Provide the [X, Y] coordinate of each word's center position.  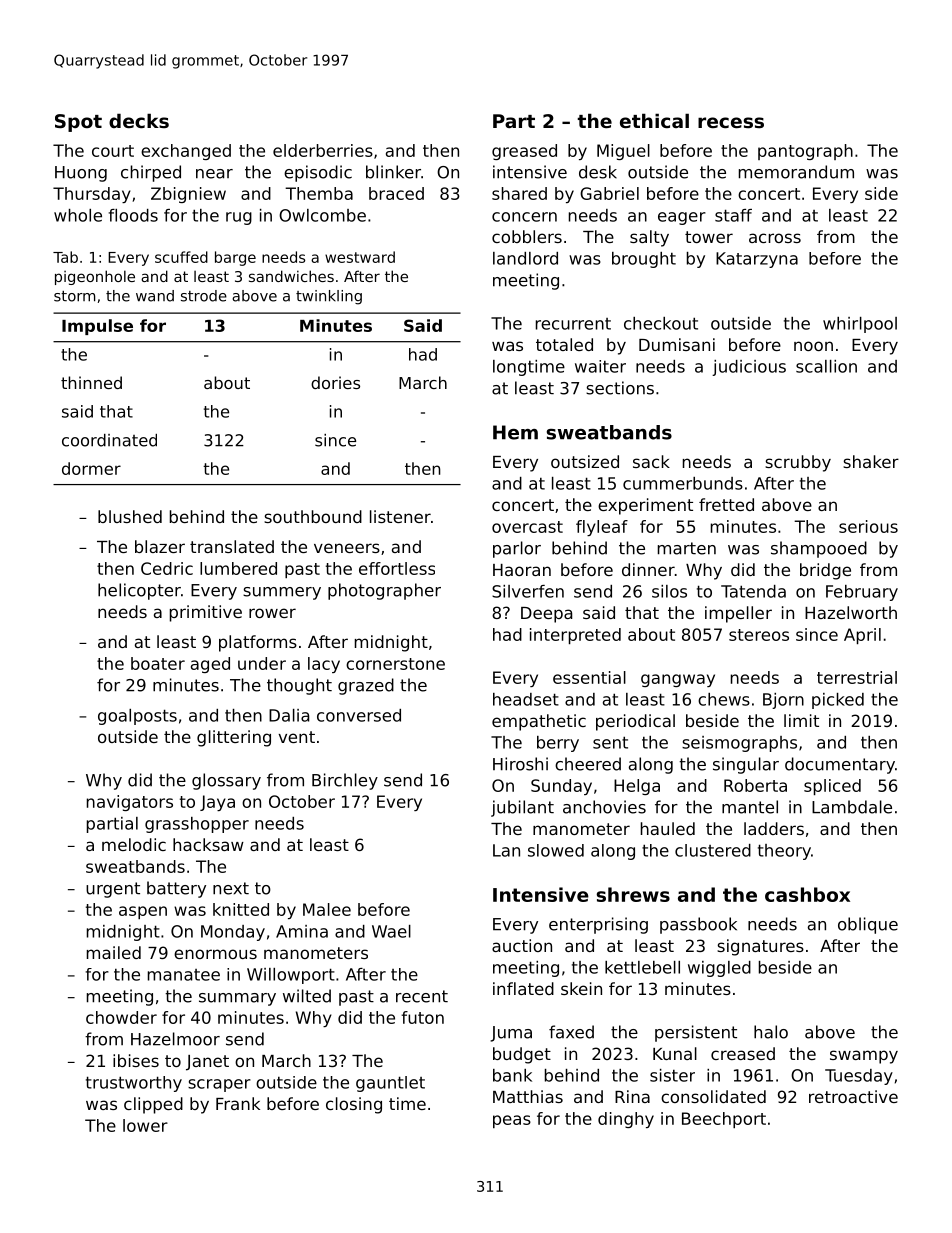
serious [868, 526]
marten [687, 548]
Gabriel [609, 193]
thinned [91, 382]
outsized [585, 461]
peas [512, 1121]
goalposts [137, 717]
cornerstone [395, 664]
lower [145, 1125]
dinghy [626, 1120]
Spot [78, 123]
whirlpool [860, 325]
